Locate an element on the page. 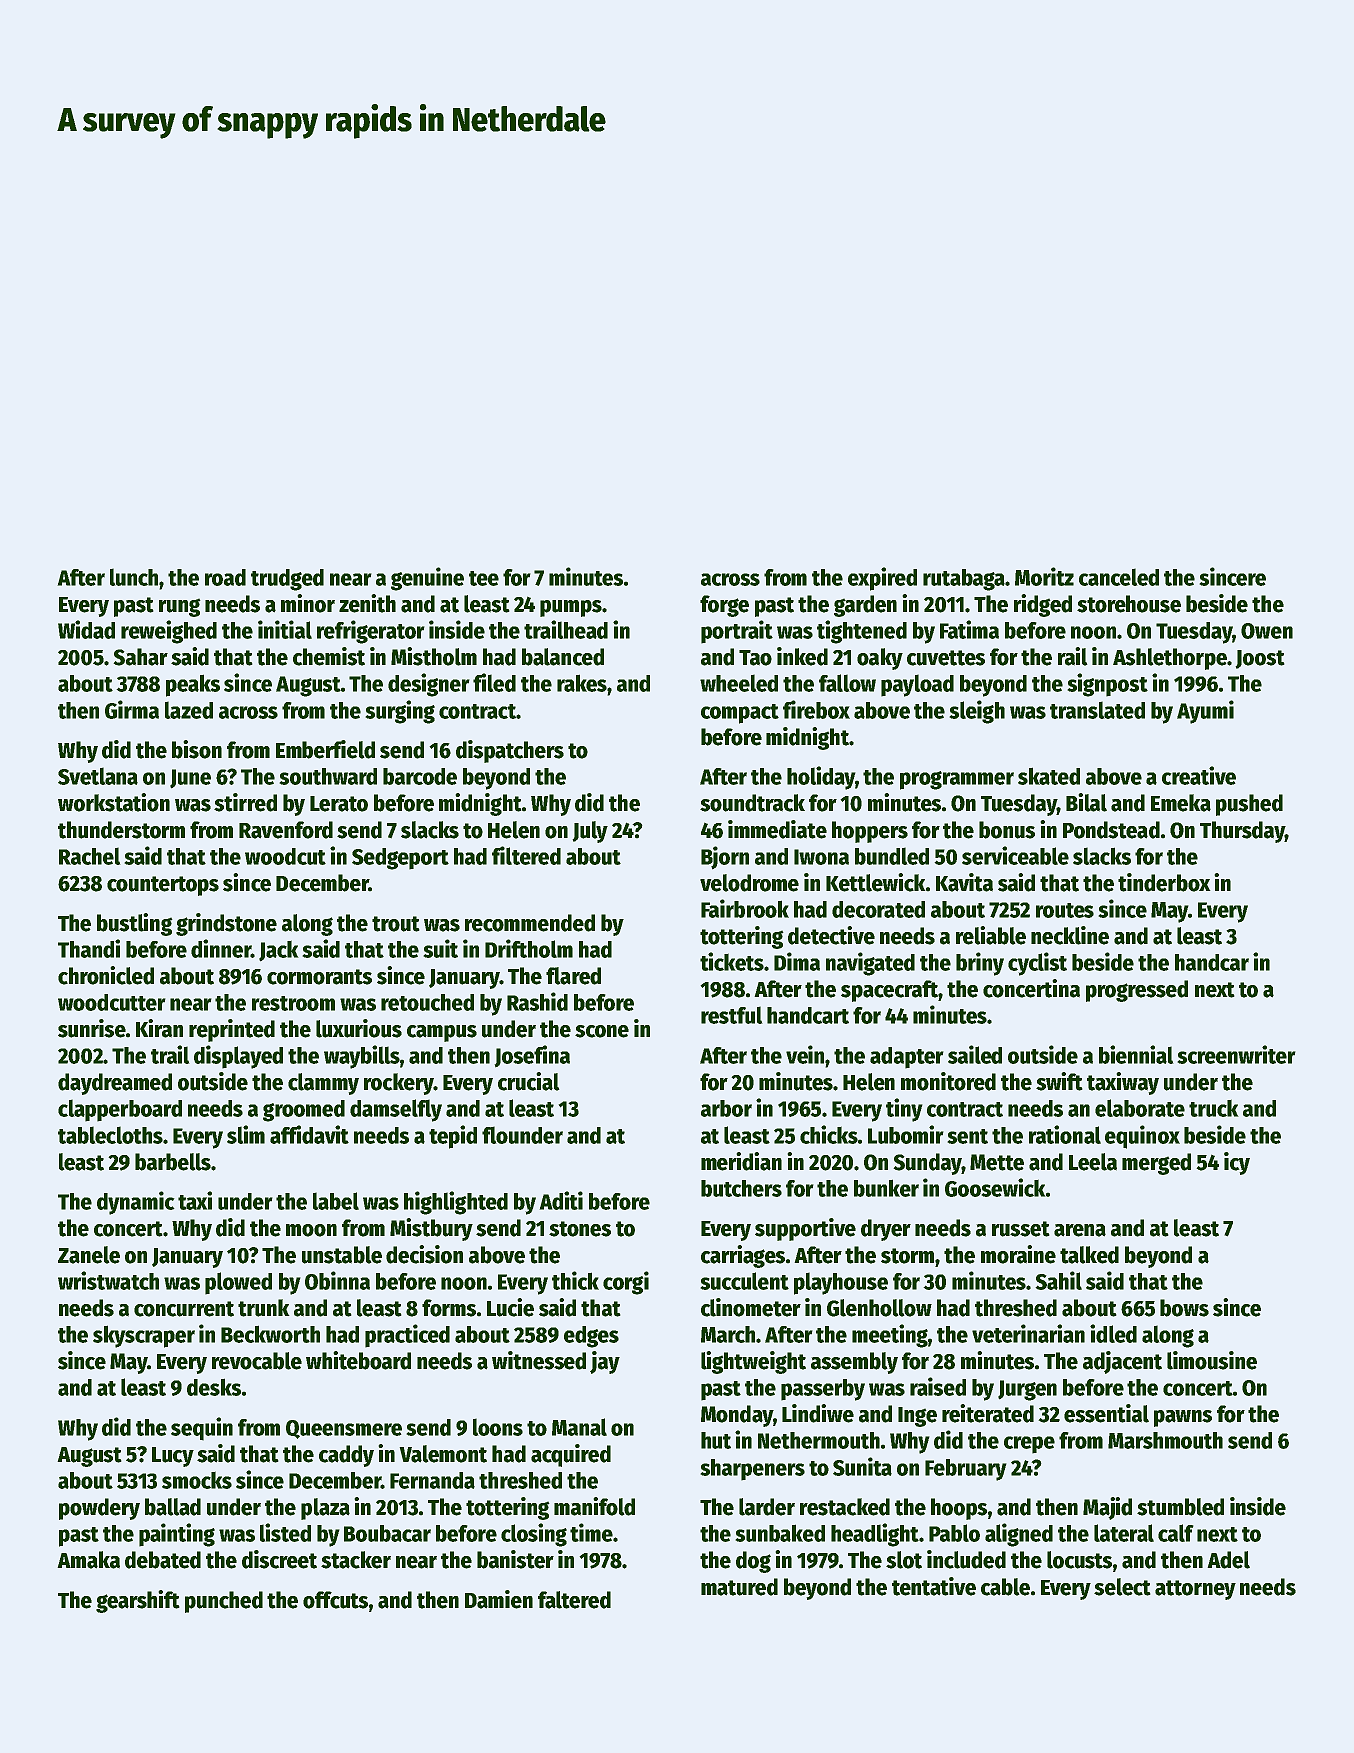 This page has height=1753, width=1354. Rachel is located at coordinates (89, 856).
